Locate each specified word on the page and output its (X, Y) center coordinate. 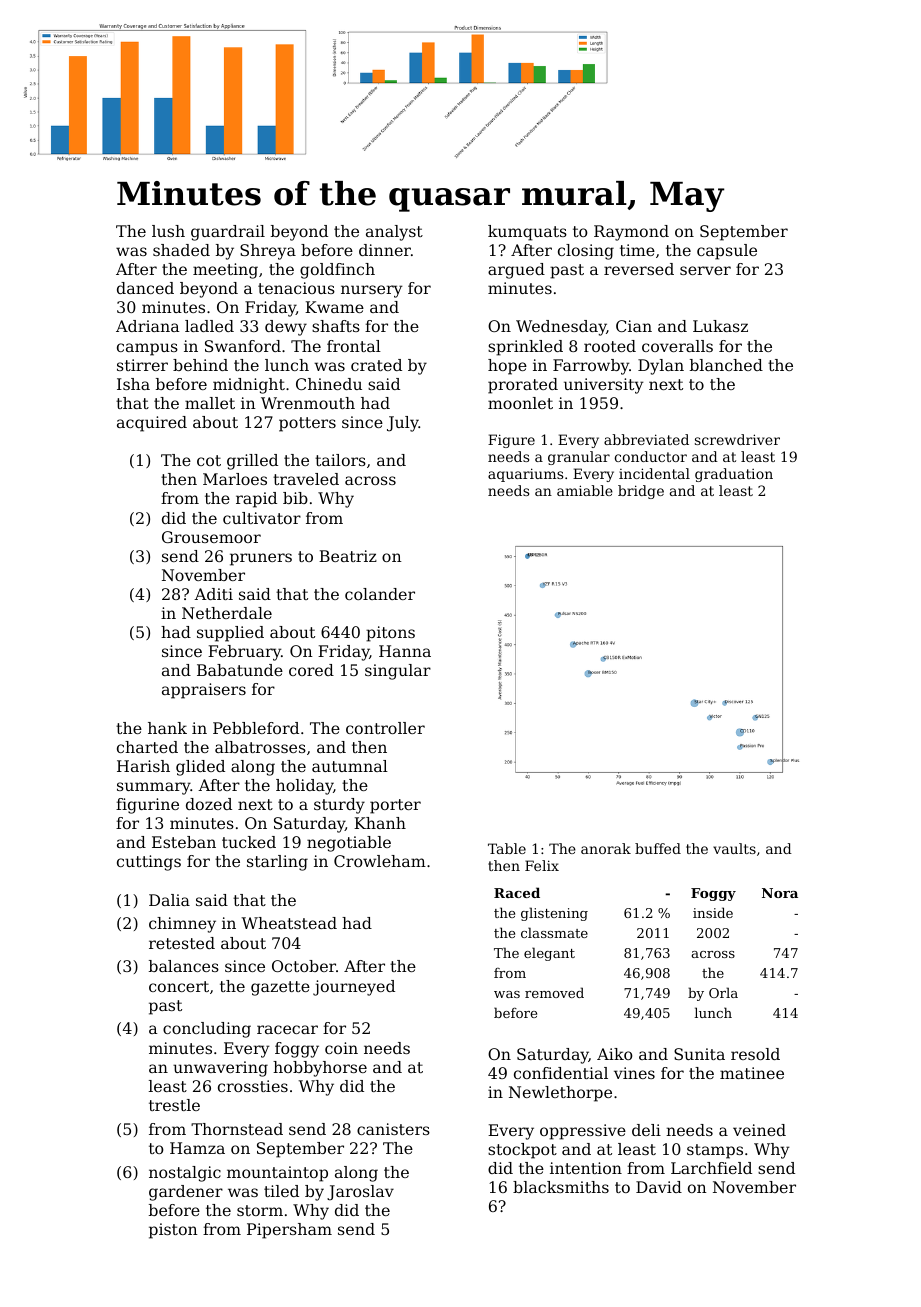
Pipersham (289, 1231)
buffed (658, 848)
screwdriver (737, 439)
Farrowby (591, 367)
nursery (372, 291)
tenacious (296, 288)
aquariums (525, 475)
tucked (249, 842)
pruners (261, 559)
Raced (517, 892)
